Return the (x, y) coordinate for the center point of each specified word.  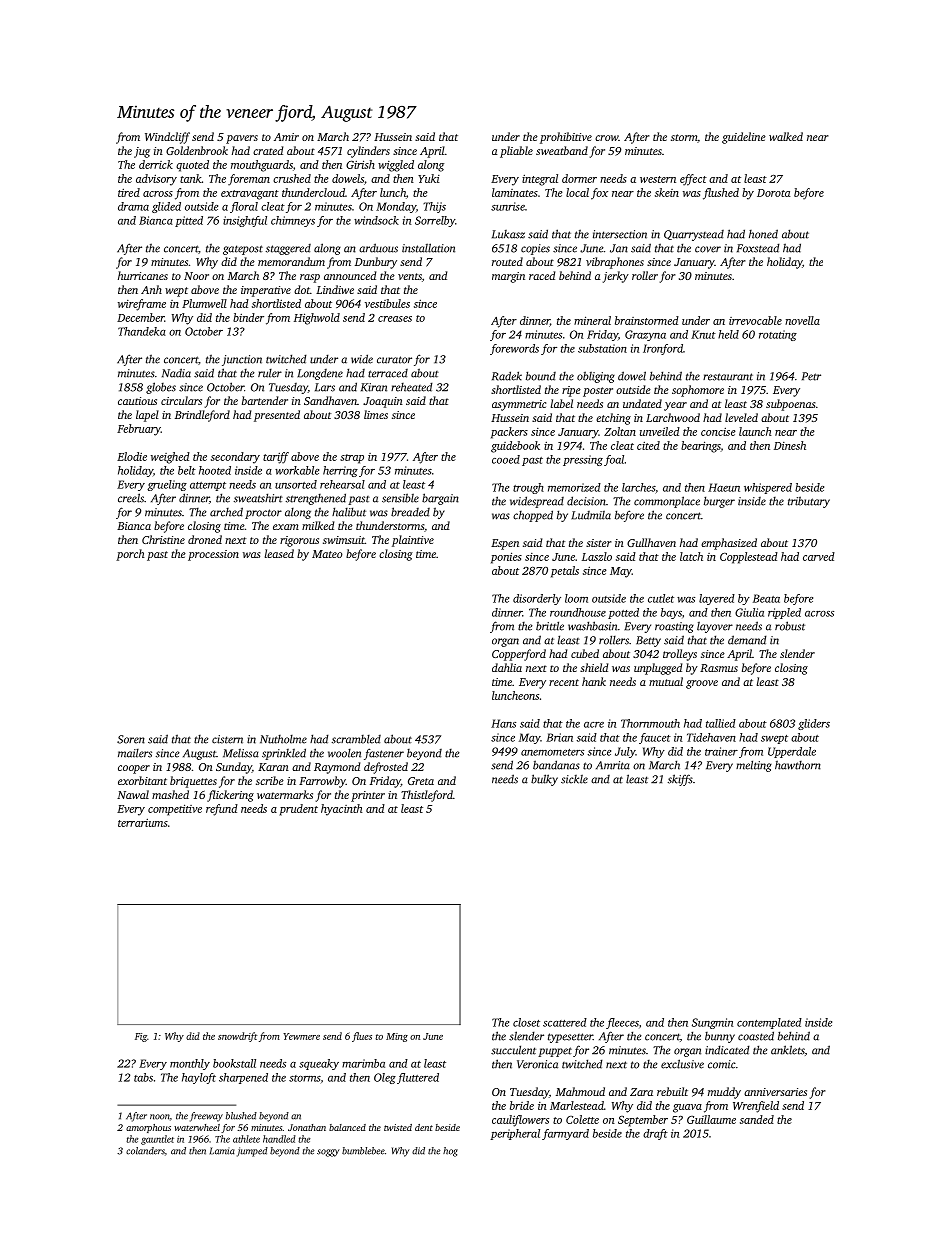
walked (786, 136)
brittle (550, 626)
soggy (328, 1153)
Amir (286, 137)
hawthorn (798, 765)
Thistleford (427, 796)
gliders (814, 724)
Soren (131, 739)
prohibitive (566, 138)
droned (205, 539)
